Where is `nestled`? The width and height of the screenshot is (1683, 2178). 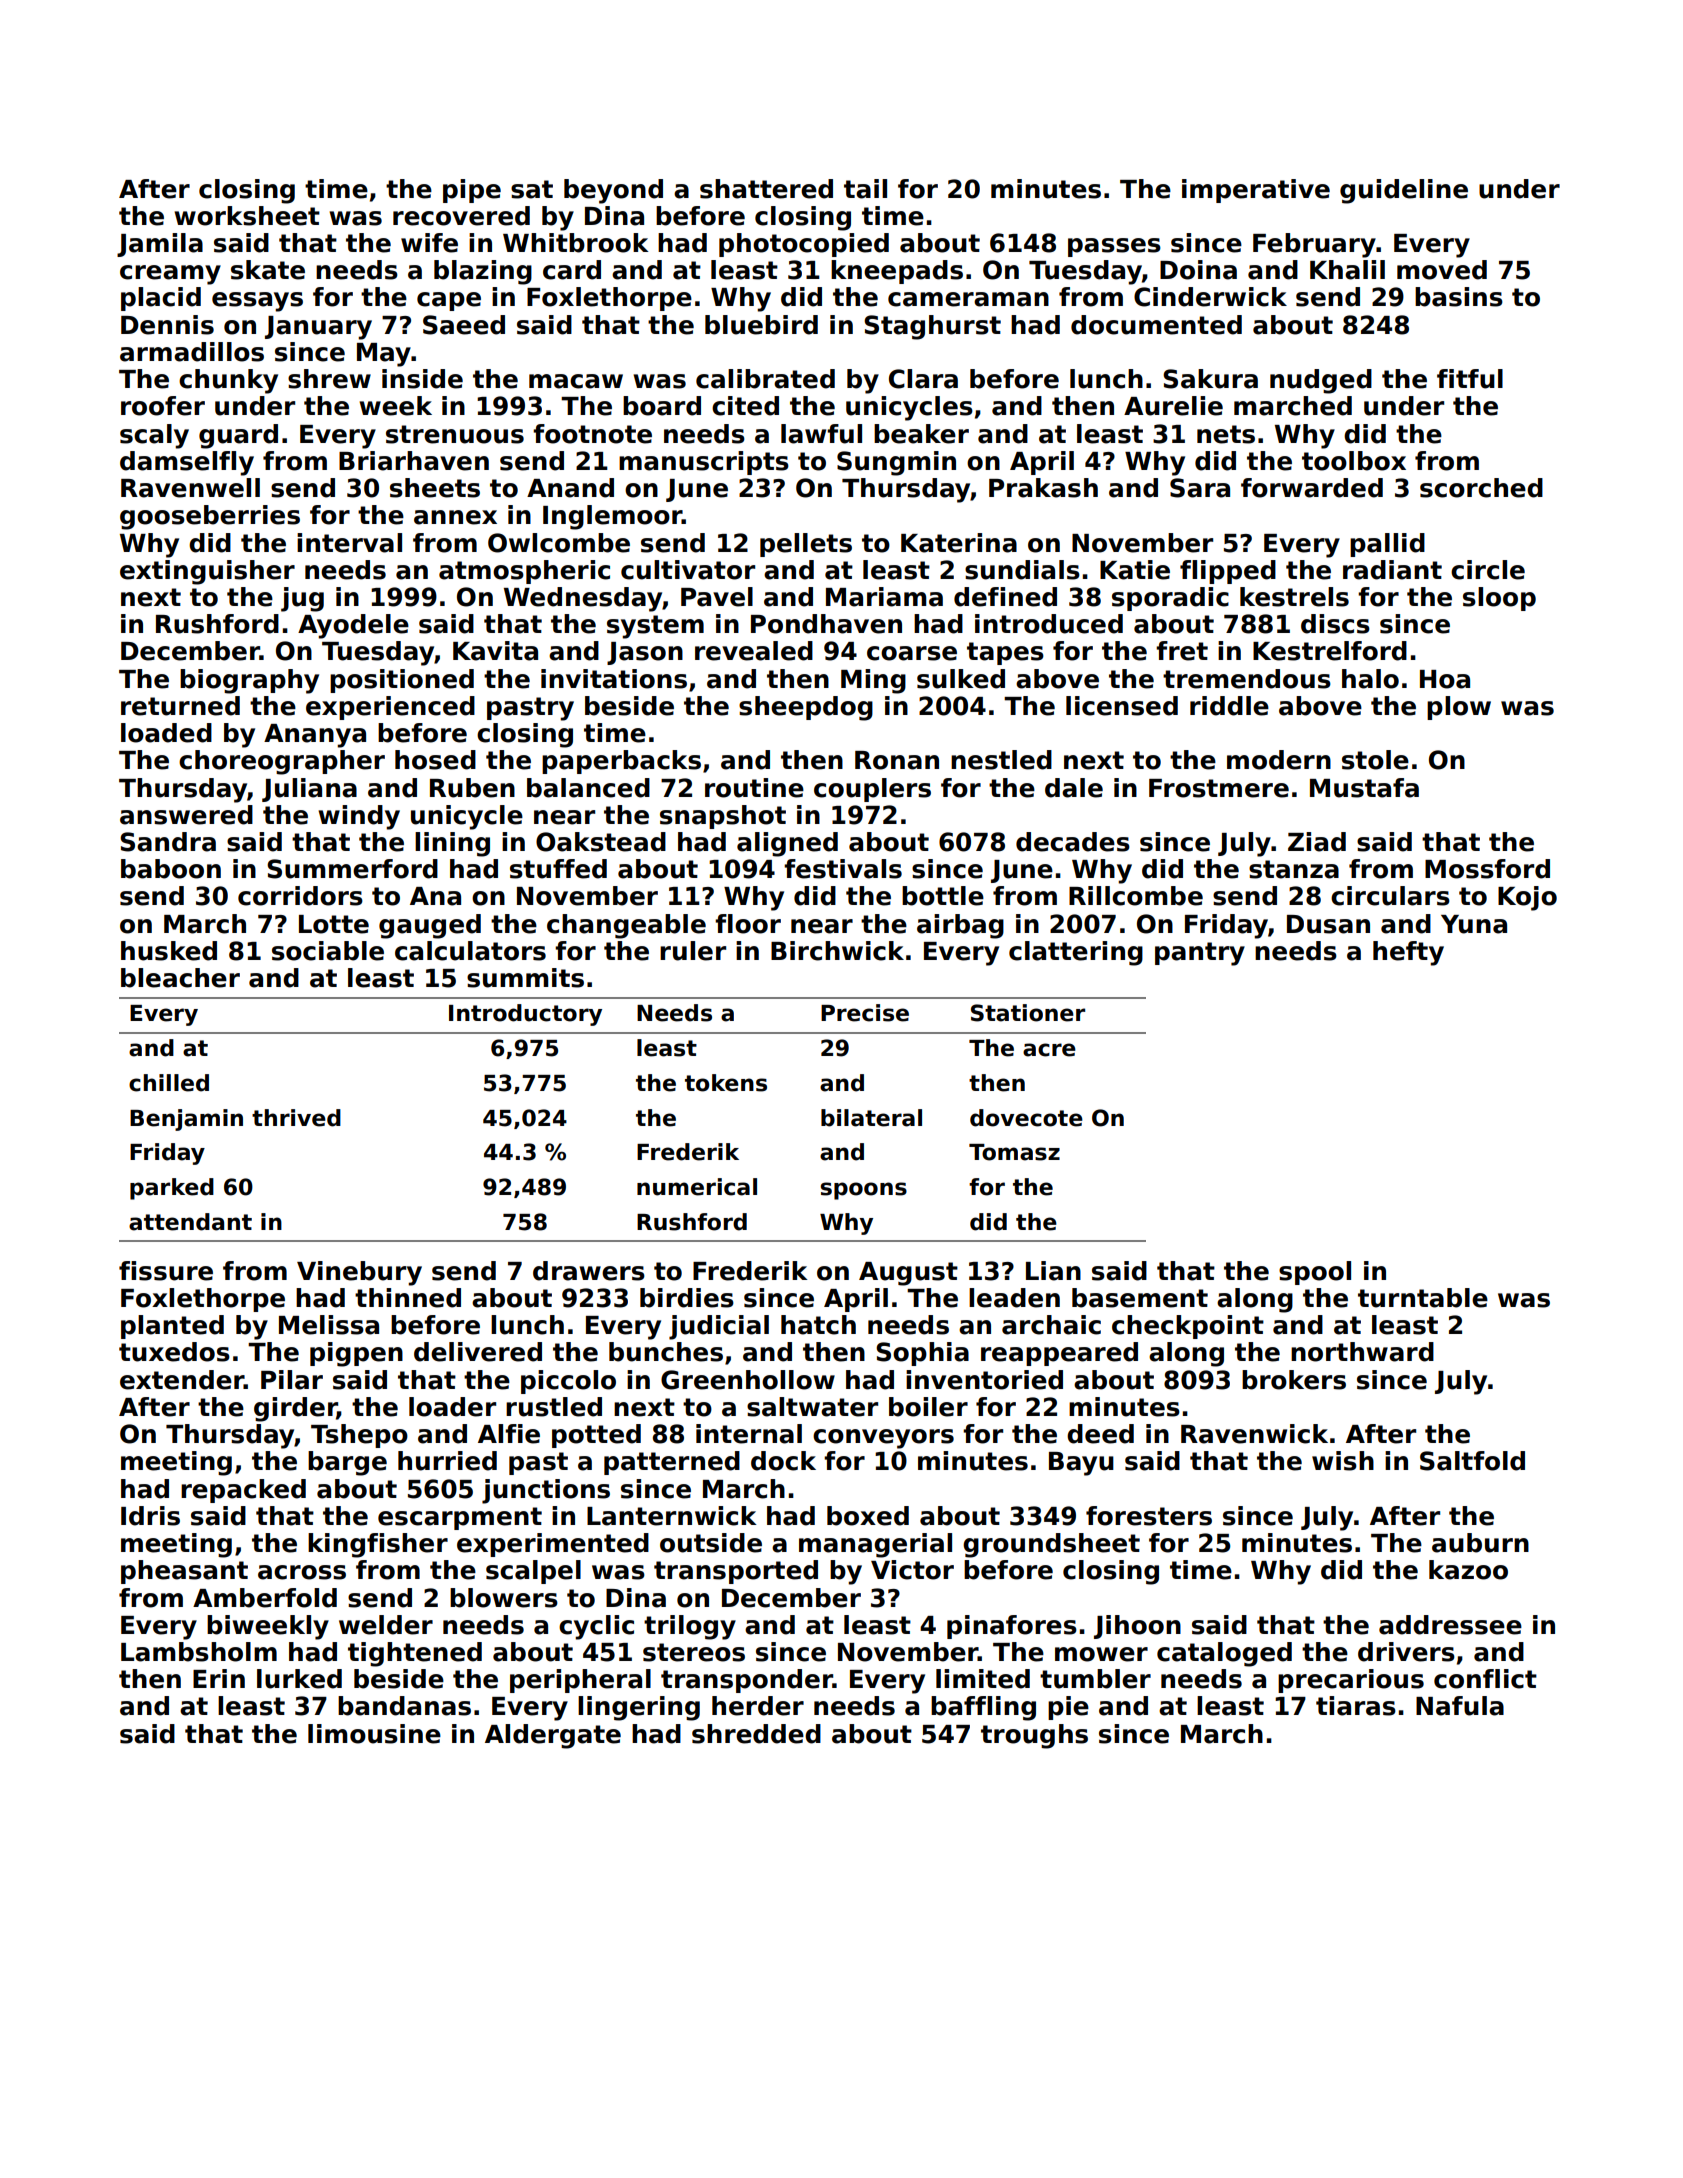 nestled is located at coordinates (1001, 760).
